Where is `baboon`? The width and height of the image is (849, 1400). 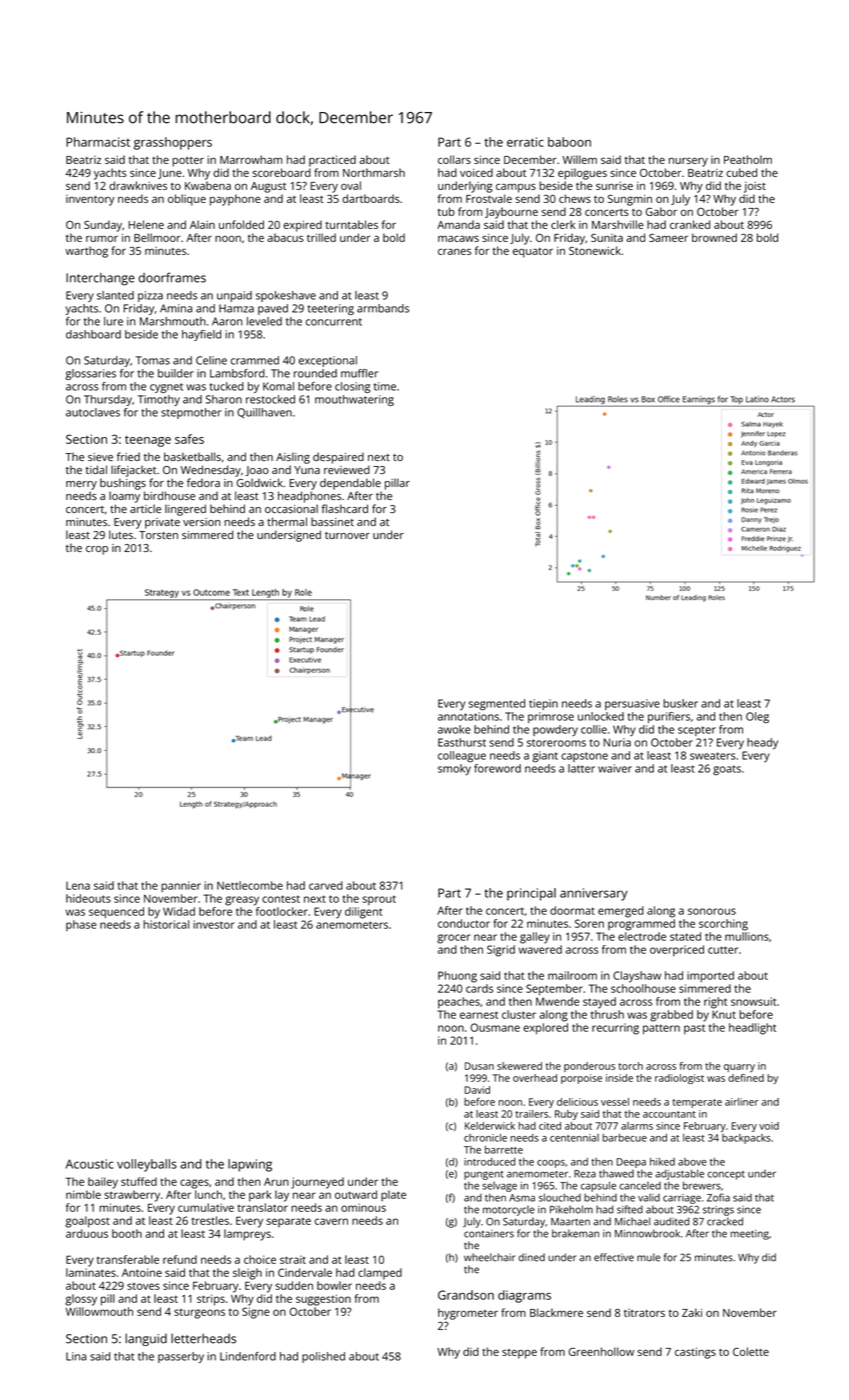
baboon is located at coordinates (569, 142).
